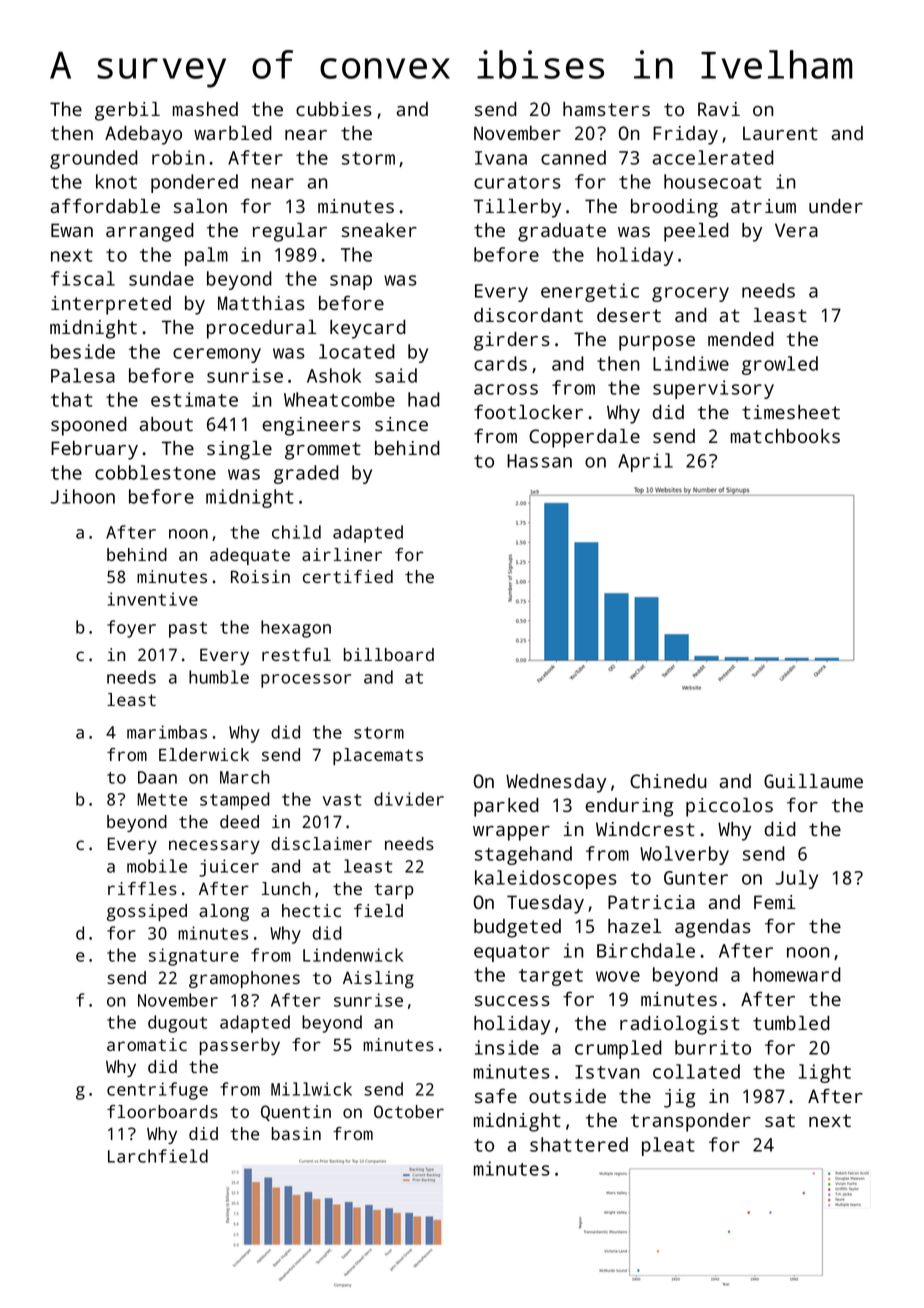 The height and width of the page is (1308, 924). Describe the element at coordinates (517, 928) in the page. I see `budgeted` at that location.
